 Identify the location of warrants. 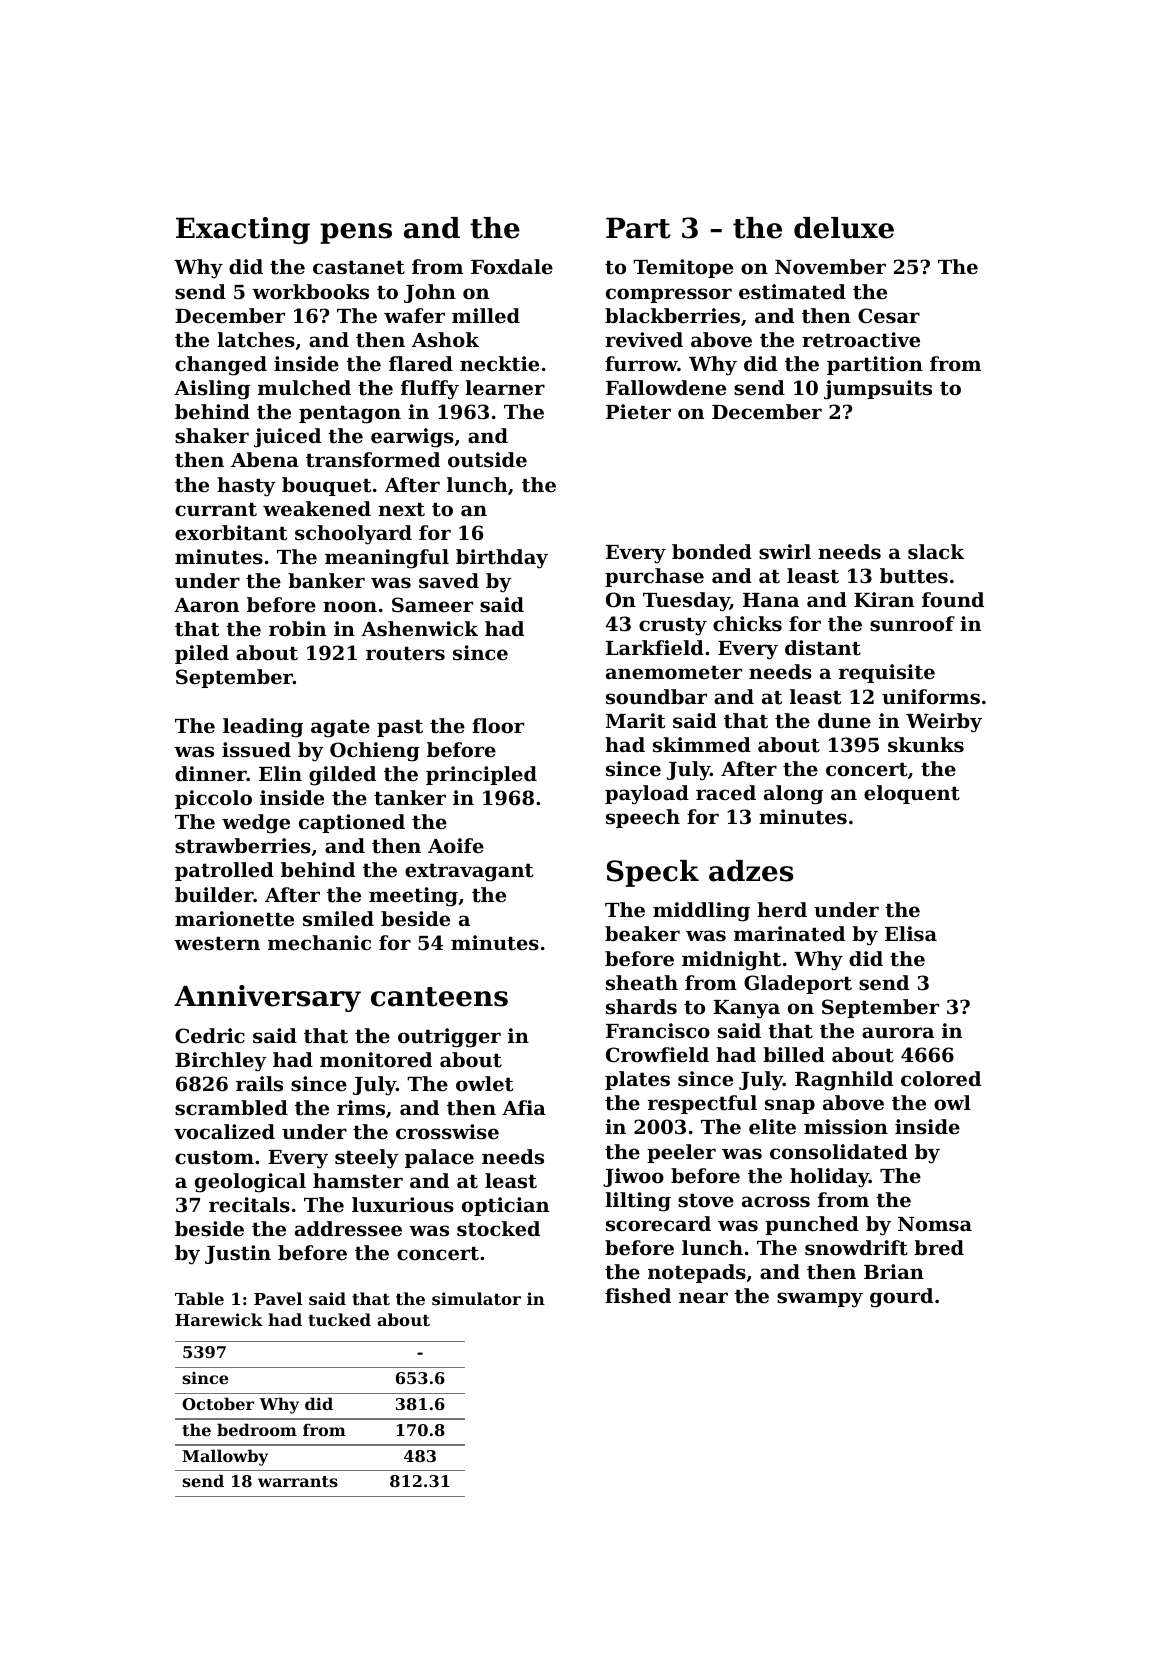
(298, 1481).
